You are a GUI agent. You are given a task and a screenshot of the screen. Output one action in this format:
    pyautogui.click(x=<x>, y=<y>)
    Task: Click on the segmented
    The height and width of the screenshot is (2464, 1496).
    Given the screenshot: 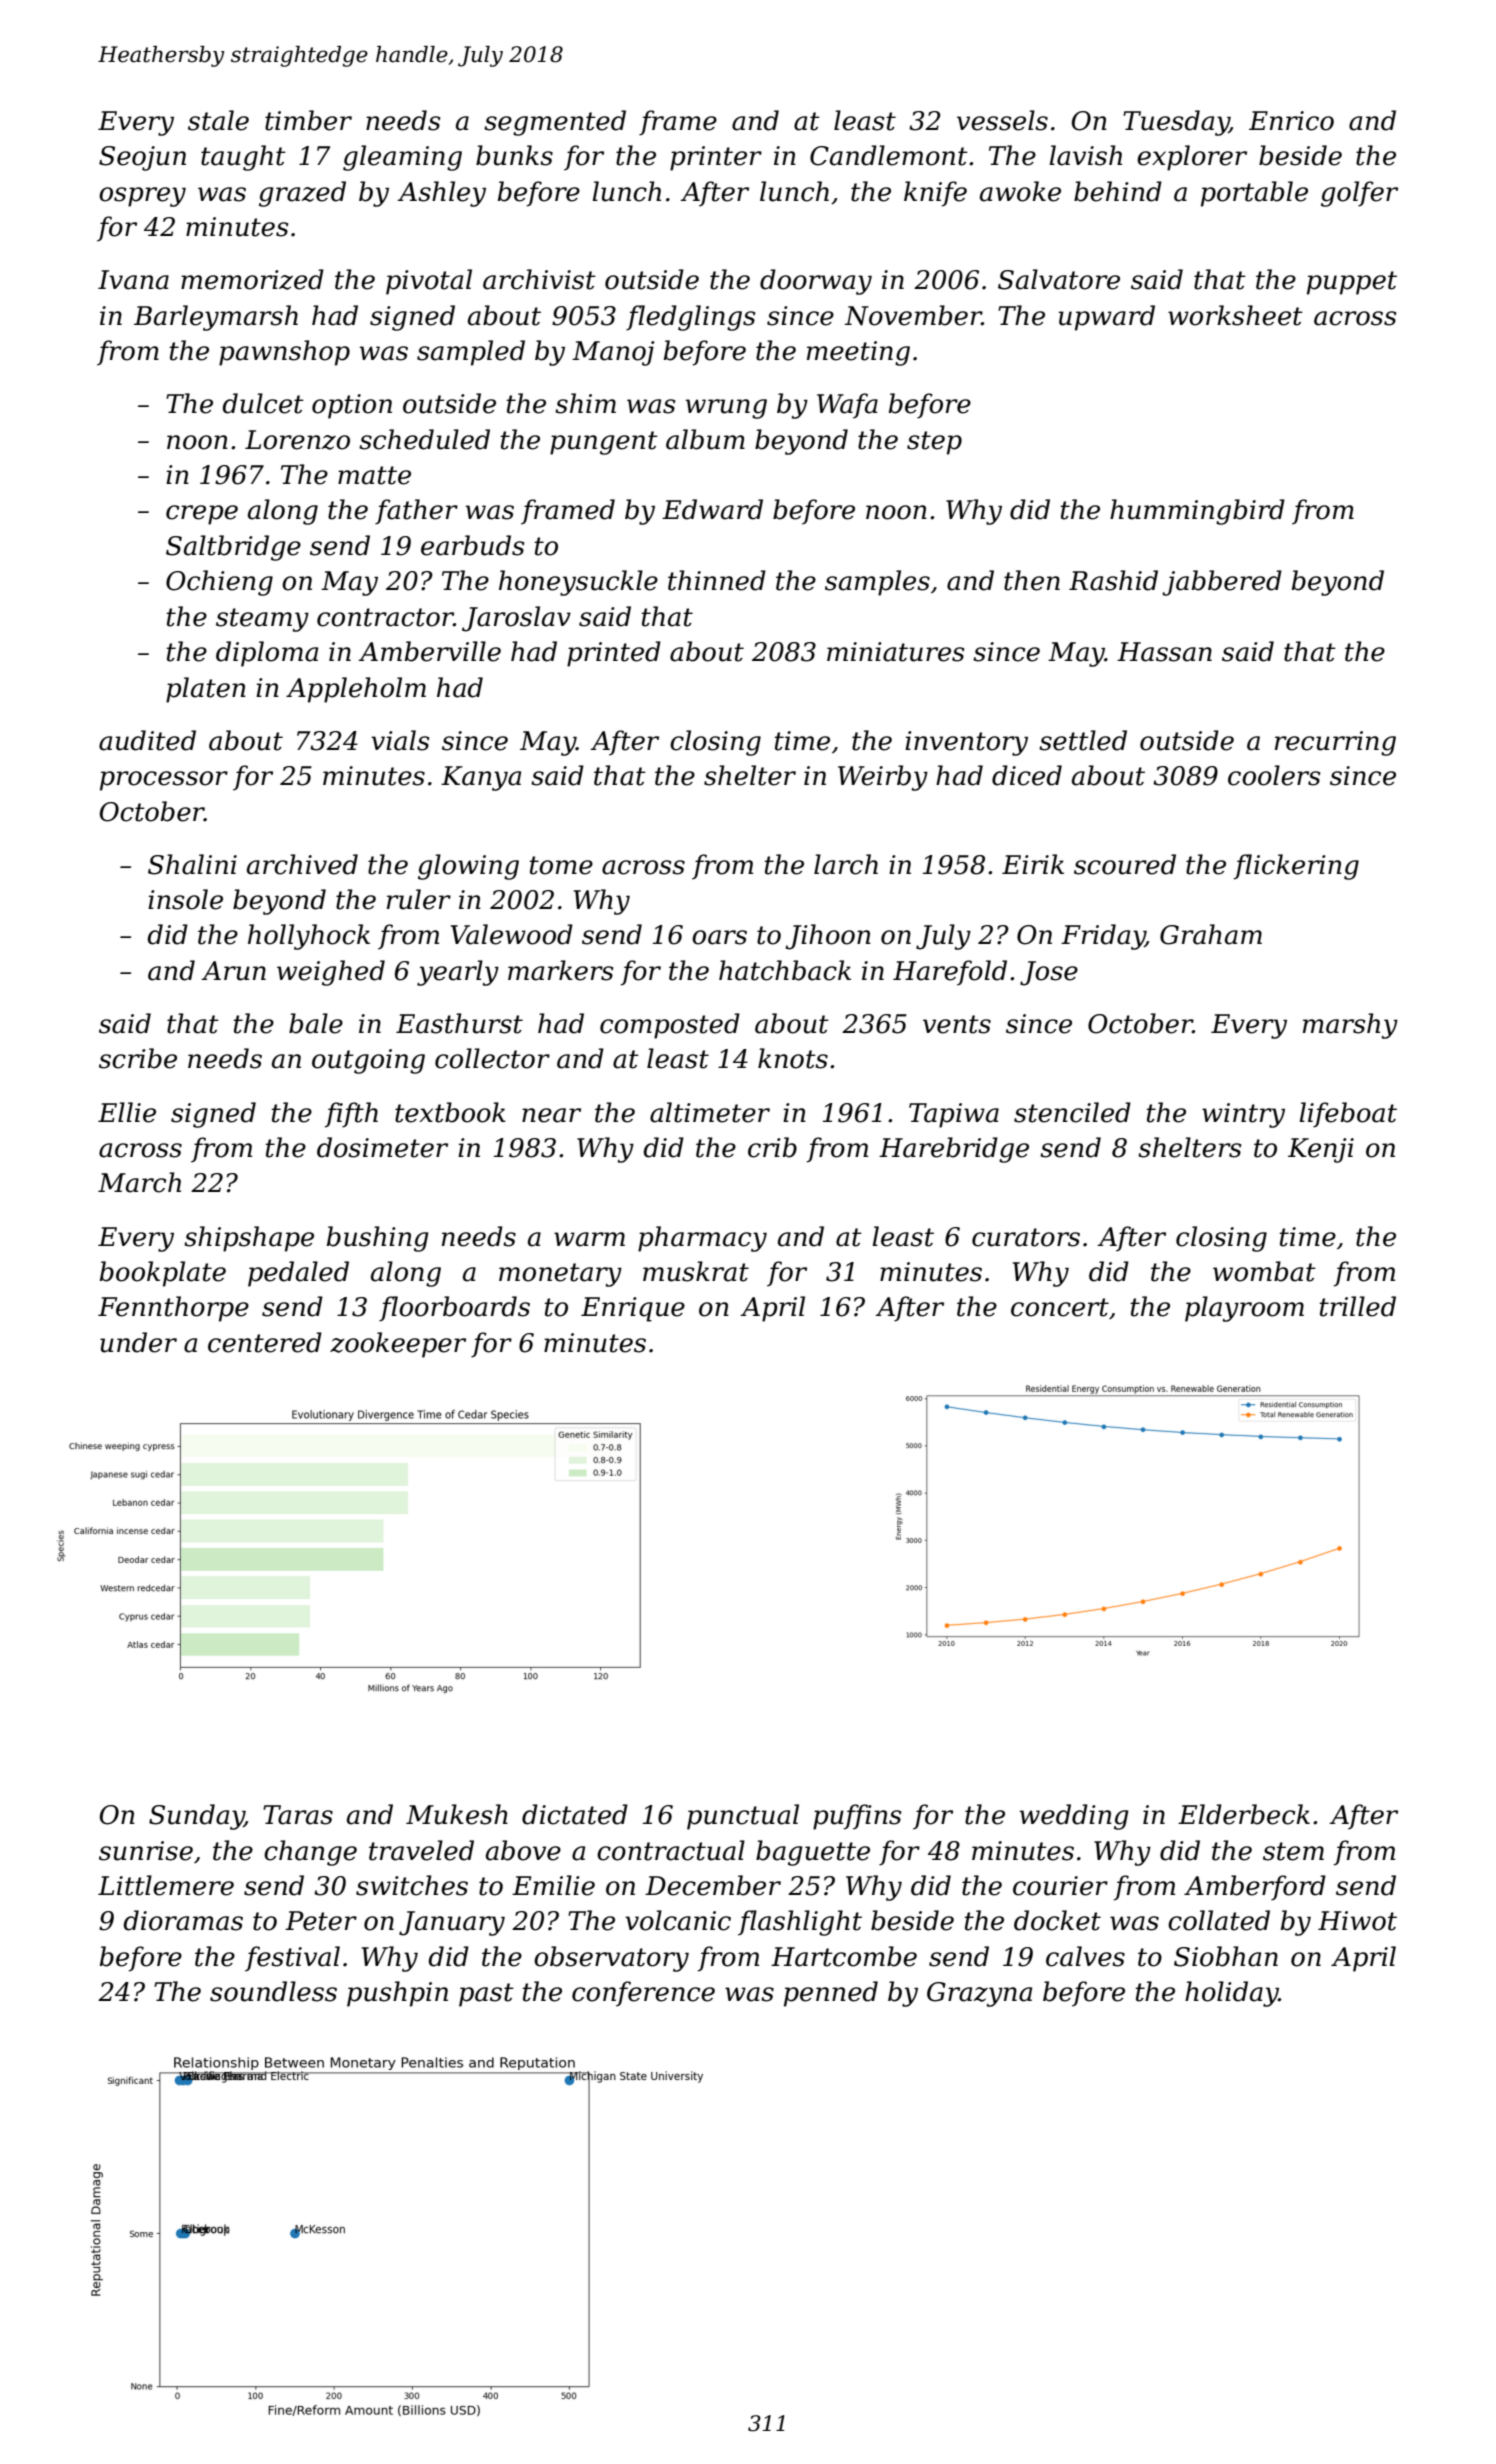 What is the action you would take?
    pyautogui.click(x=555, y=123)
